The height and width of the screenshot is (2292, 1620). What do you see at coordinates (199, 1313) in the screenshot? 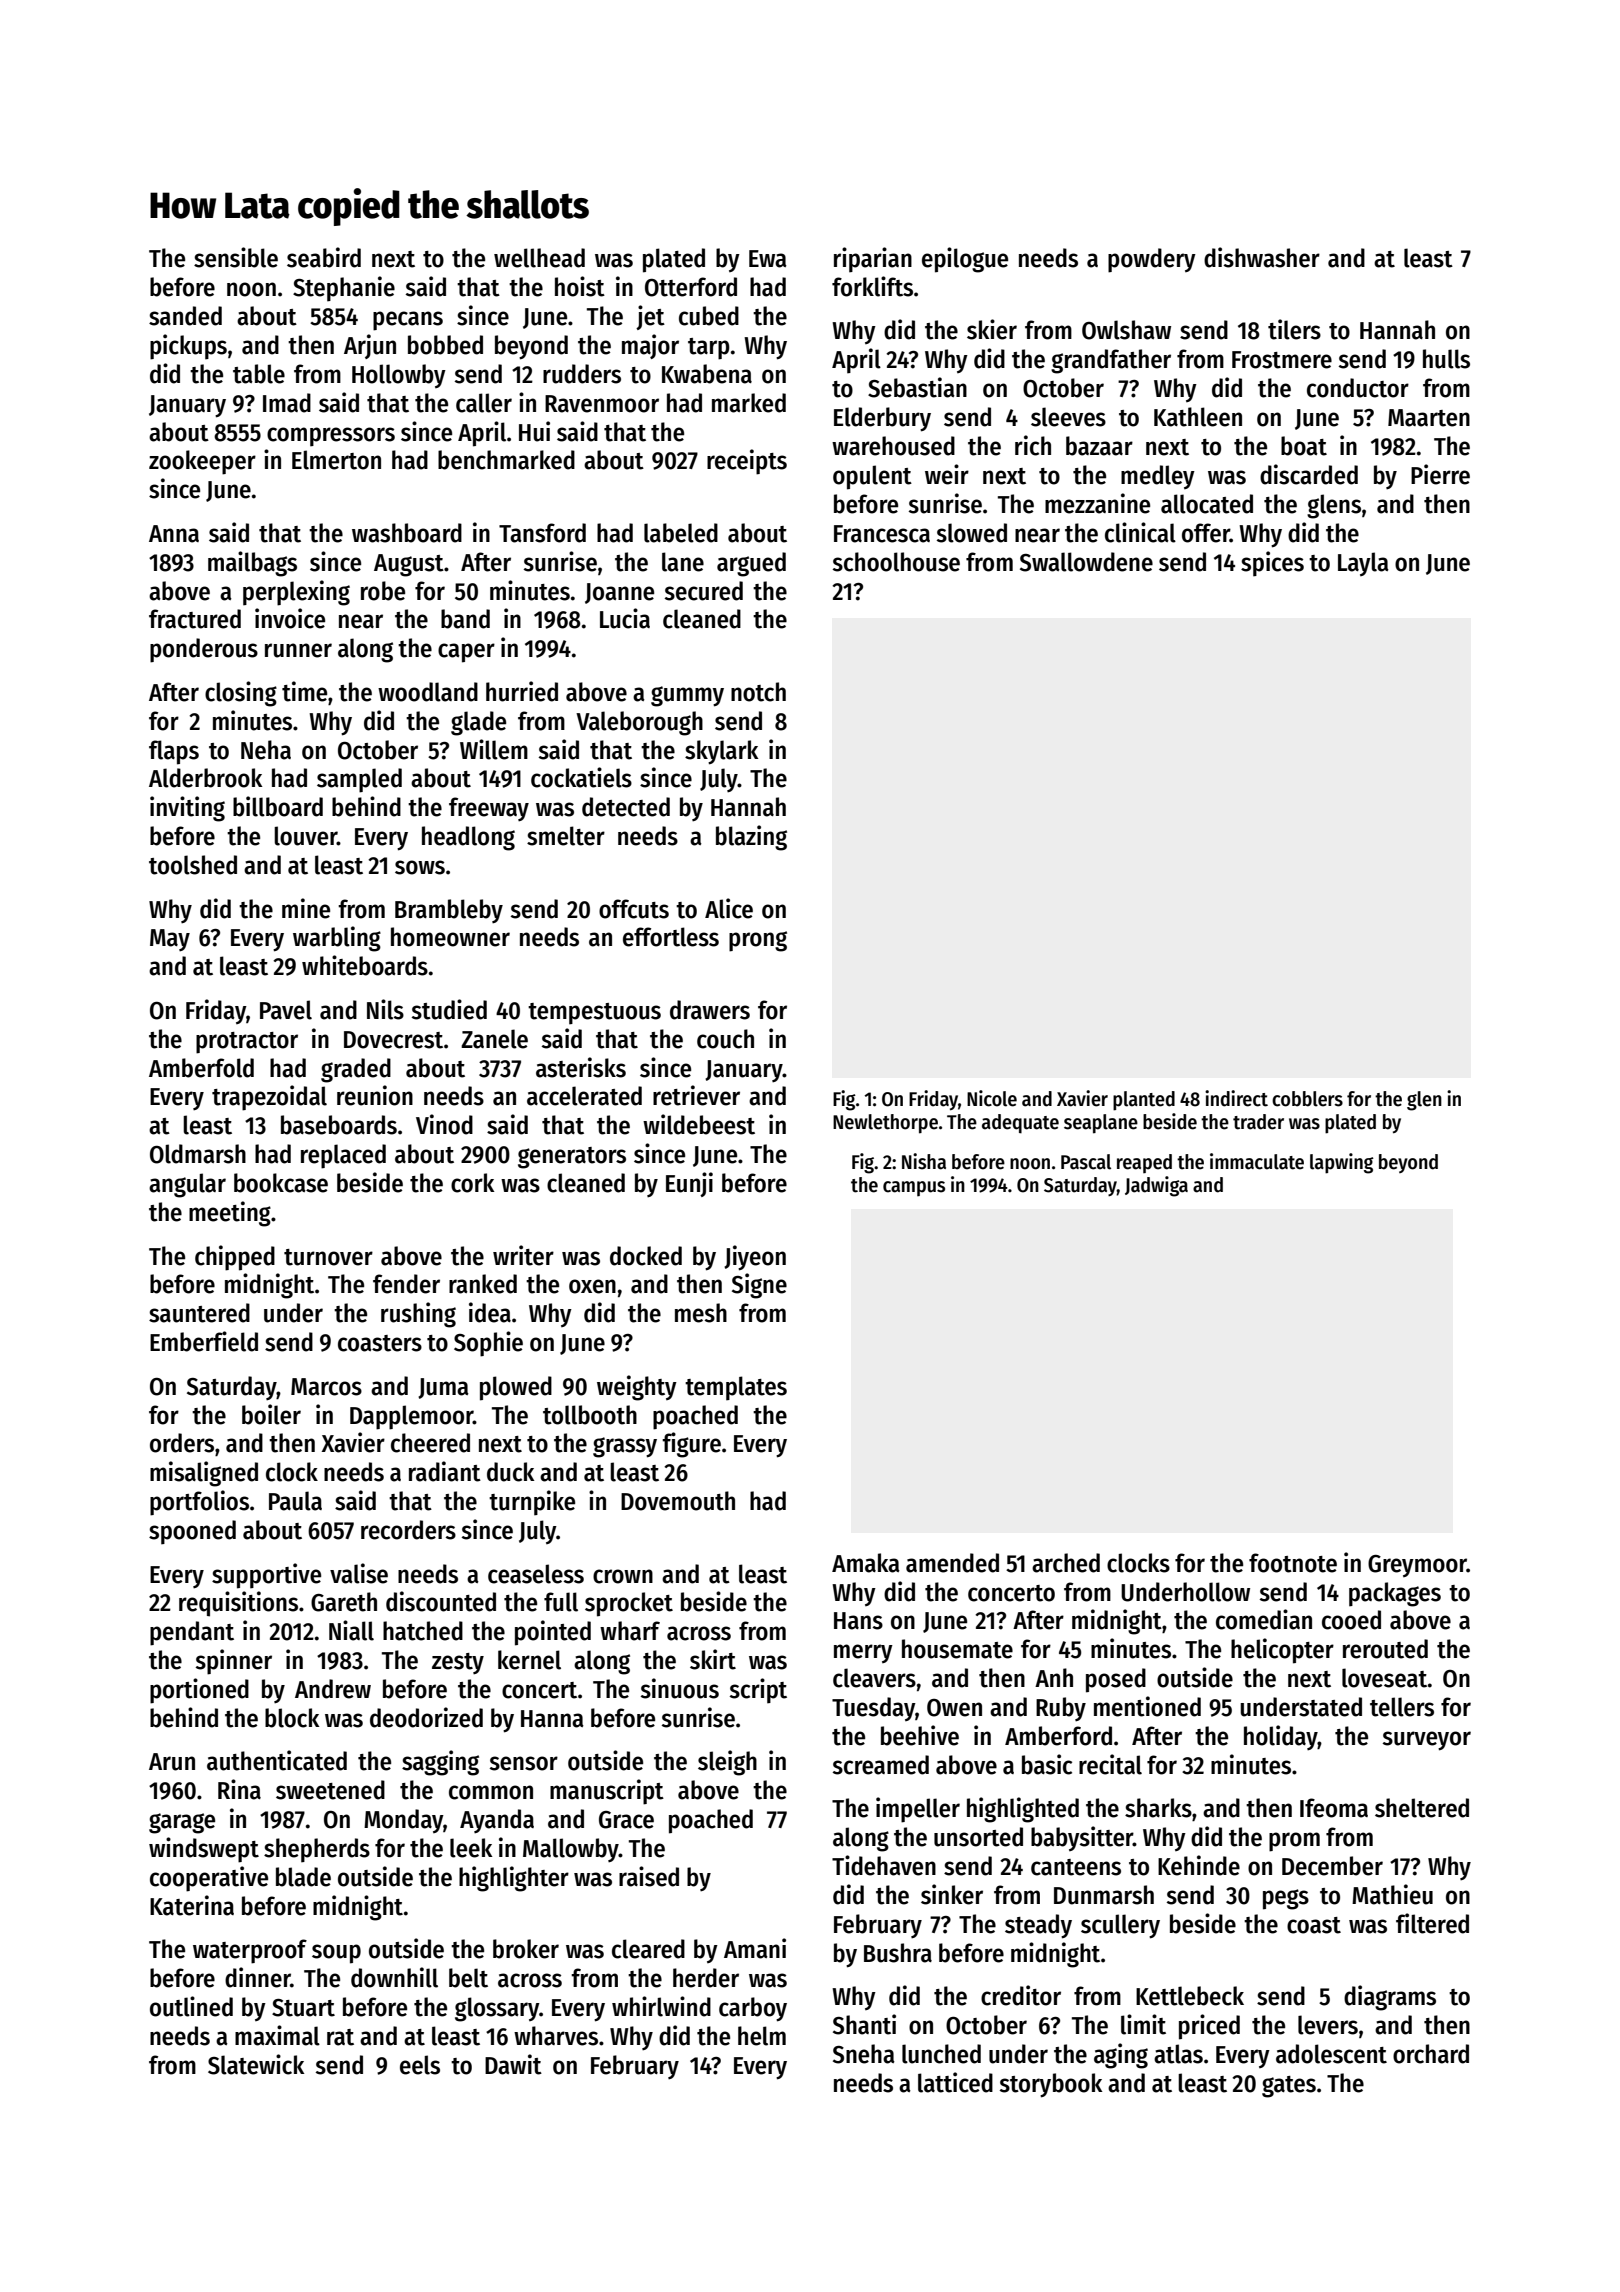
I see `sauntered` at bounding box center [199, 1313].
